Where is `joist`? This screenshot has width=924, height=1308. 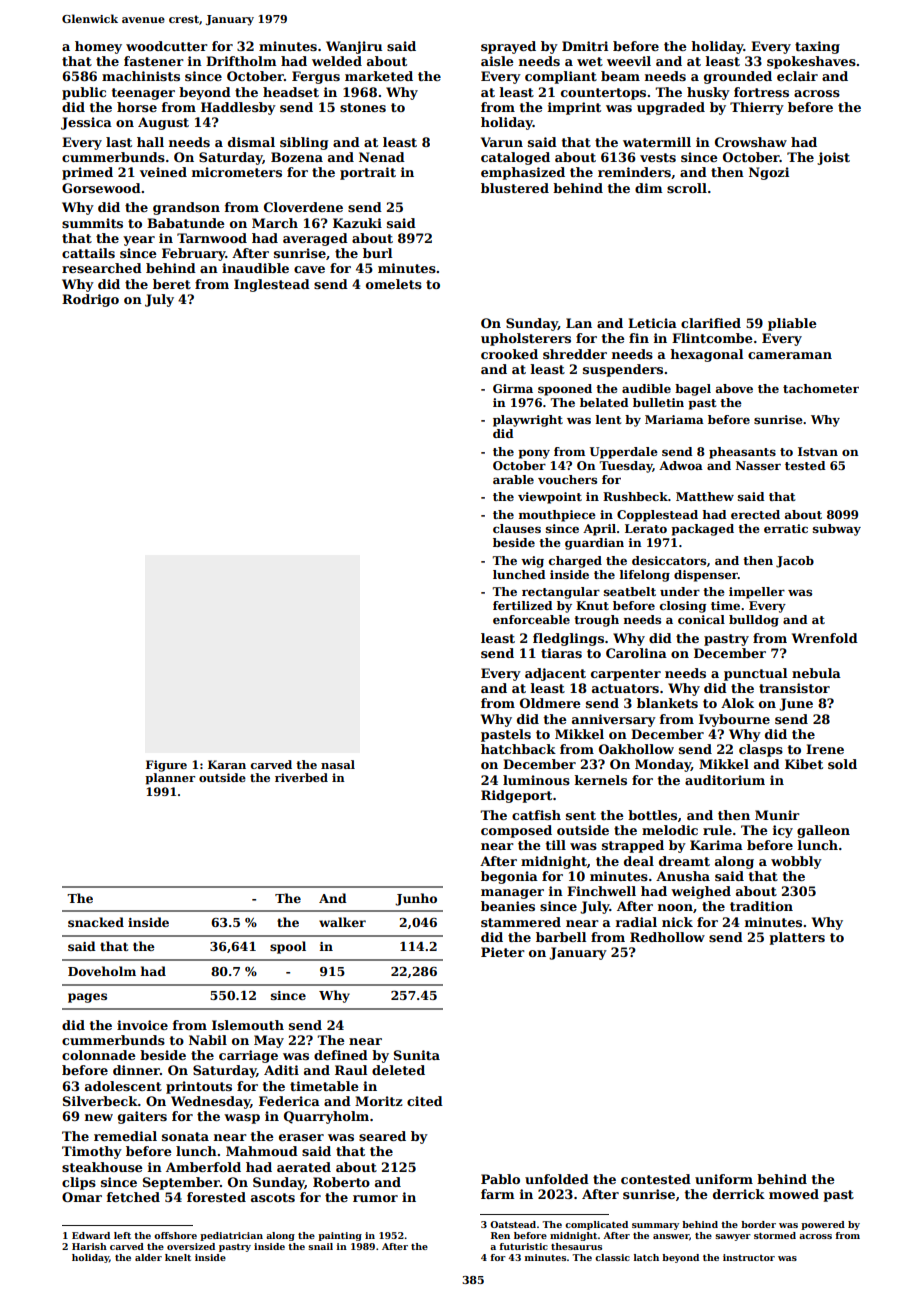 joist is located at coordinates (833, 158).
